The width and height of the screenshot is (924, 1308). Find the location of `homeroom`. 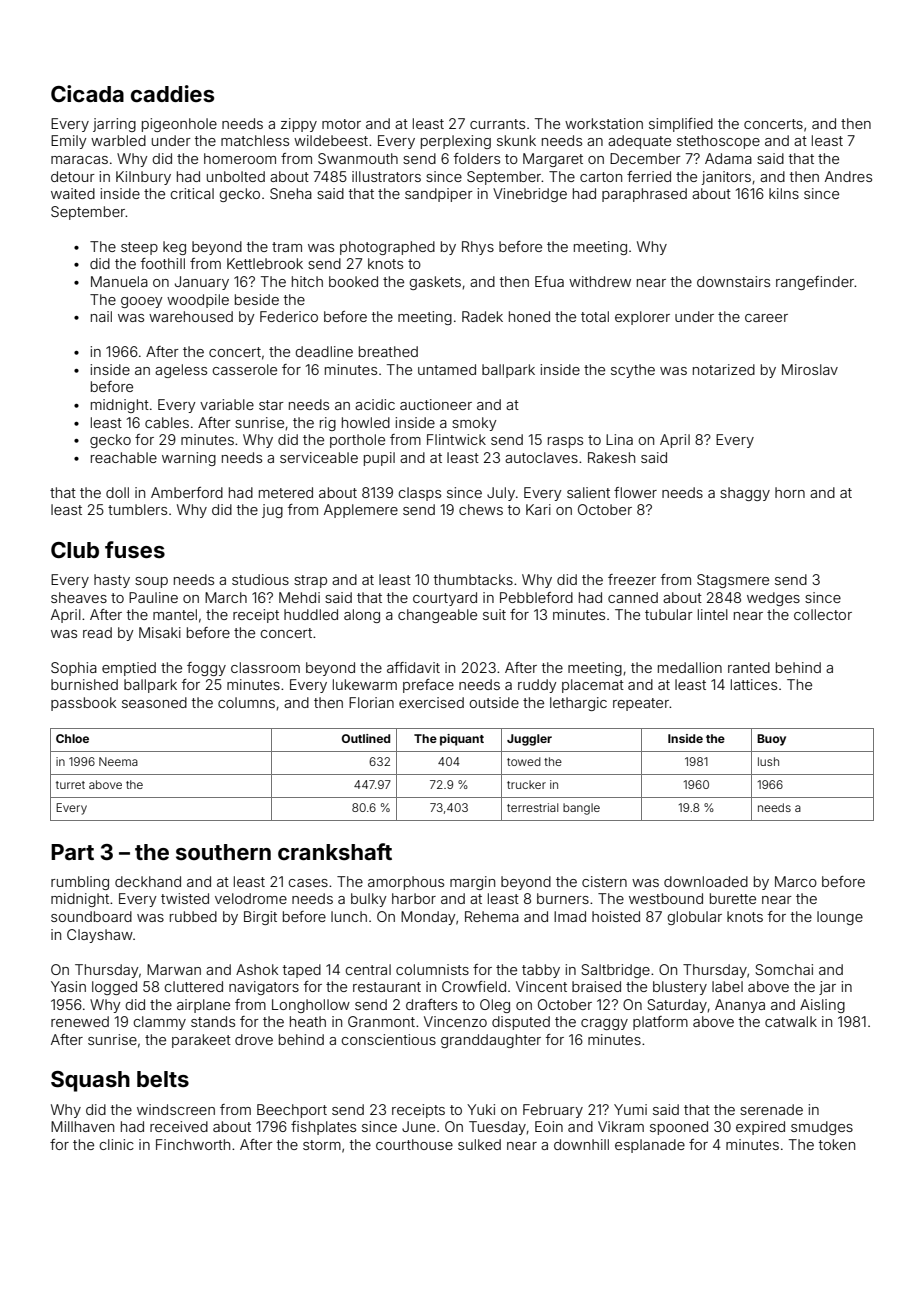

homeroom is located at coordinates (240, 158).
